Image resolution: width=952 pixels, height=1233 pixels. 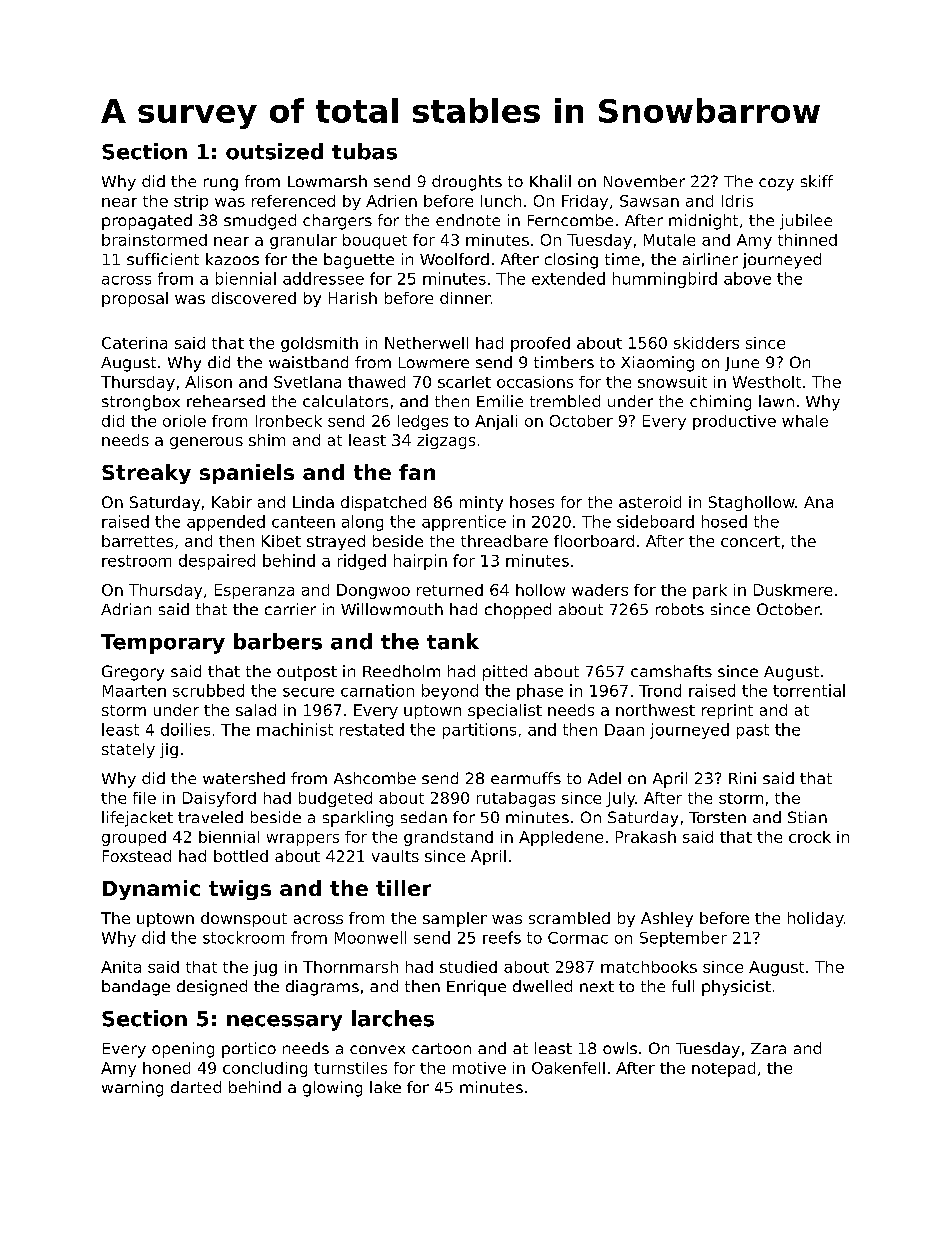 I want to click on Zara, so click(x=768, y=1048).
